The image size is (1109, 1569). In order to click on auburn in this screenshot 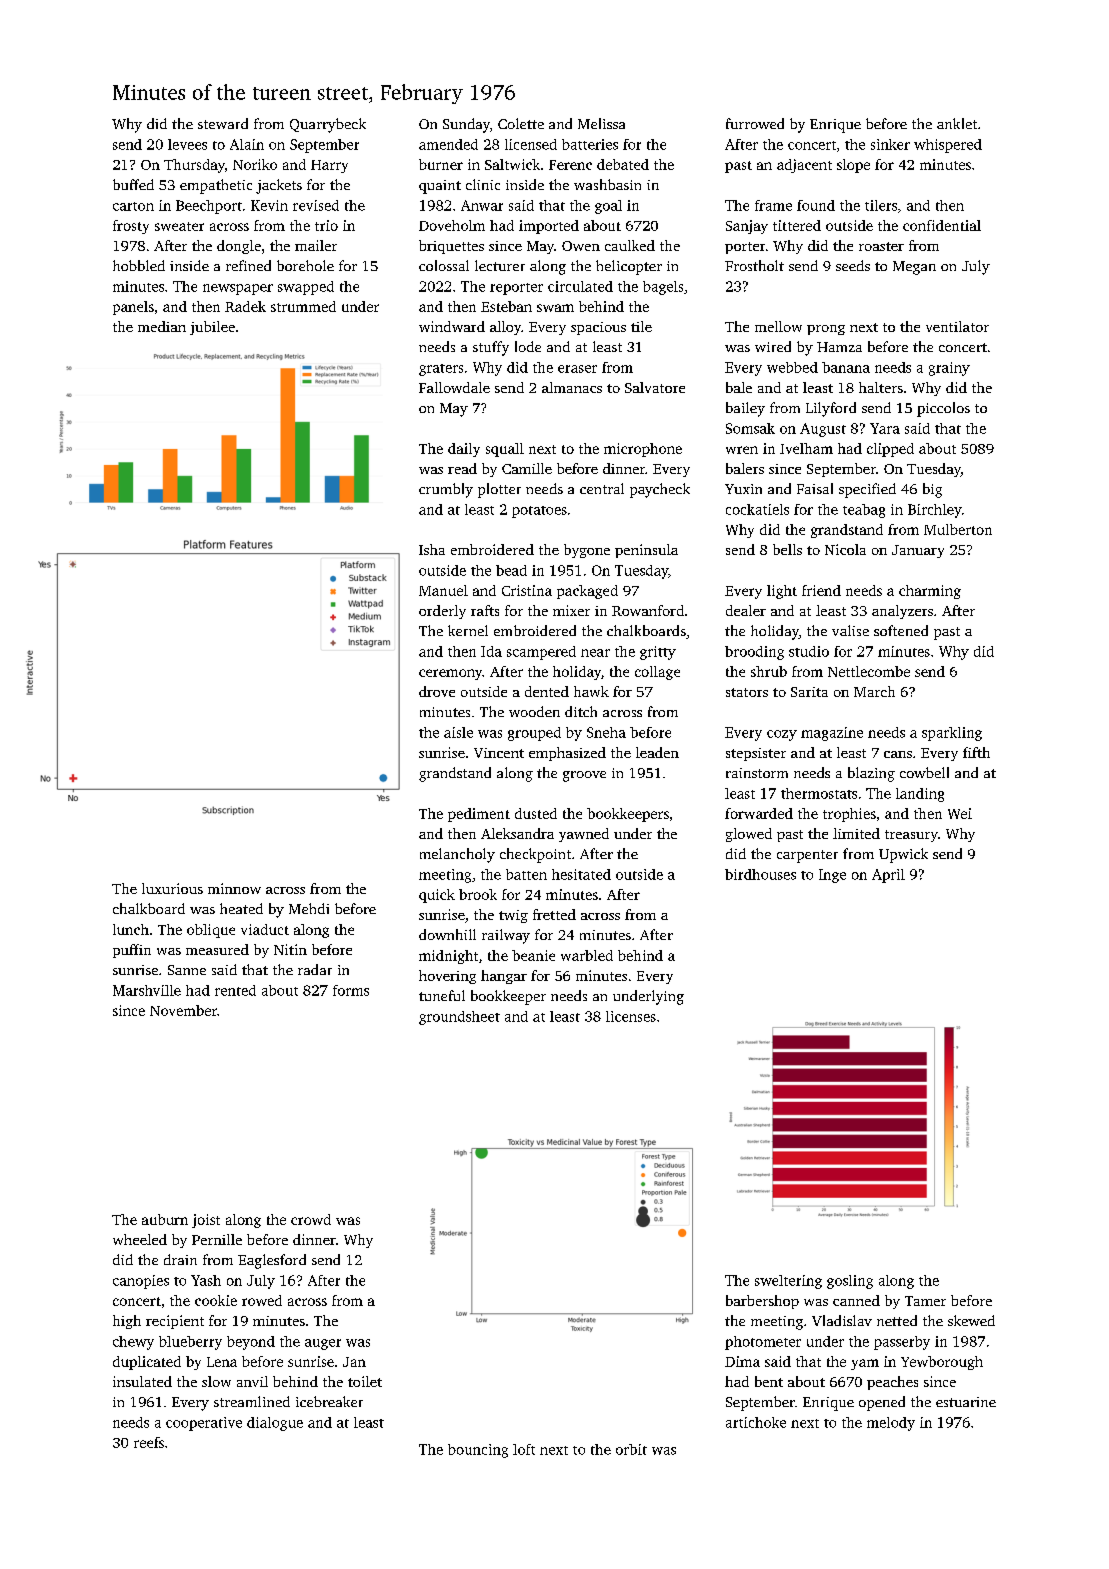, I will do `click(165, 1219)`.
